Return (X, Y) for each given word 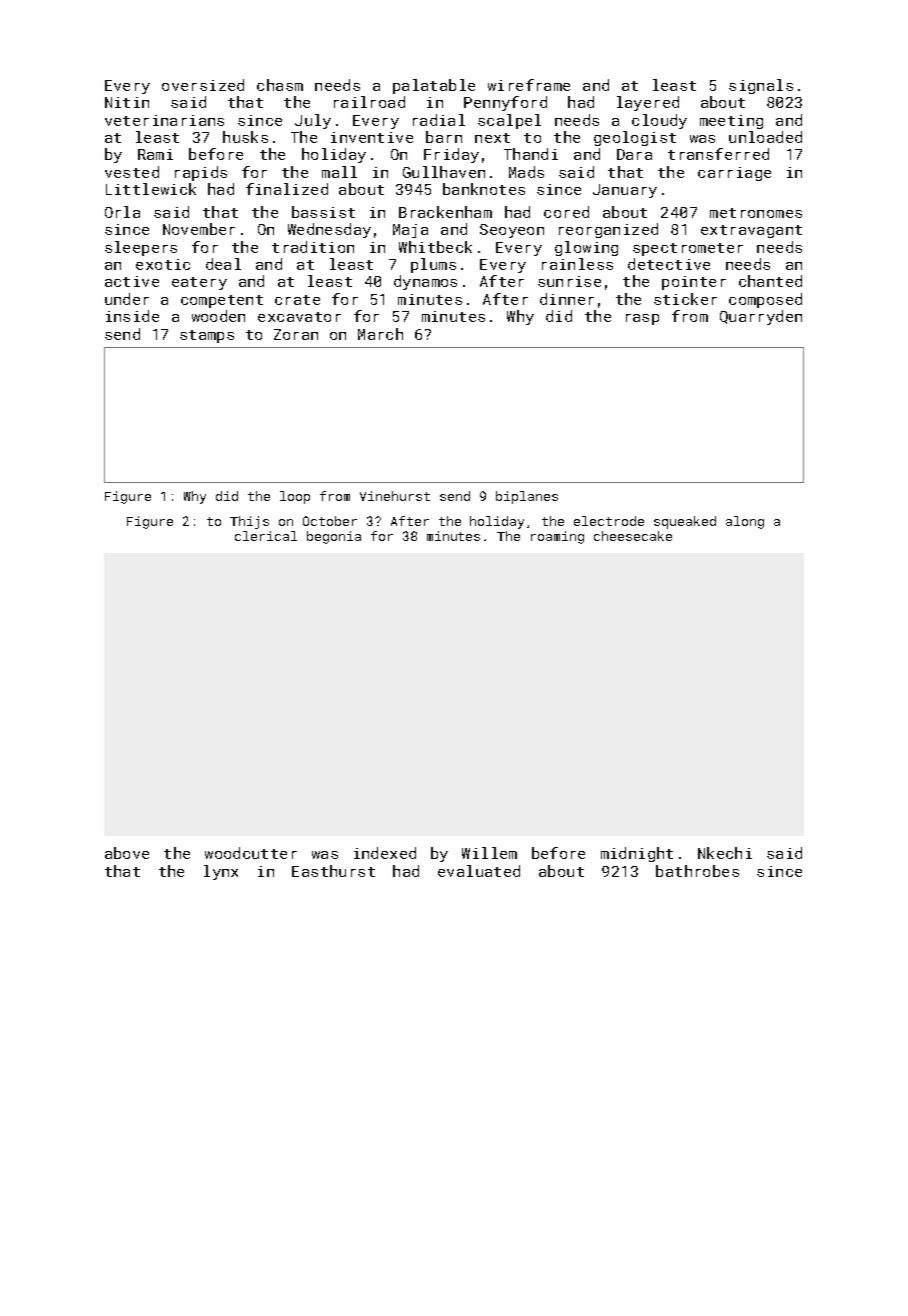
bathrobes (697, 871)
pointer (694, 283)
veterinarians (164, 120)
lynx (221, 872)
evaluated (479, 871)
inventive (372, 137)
